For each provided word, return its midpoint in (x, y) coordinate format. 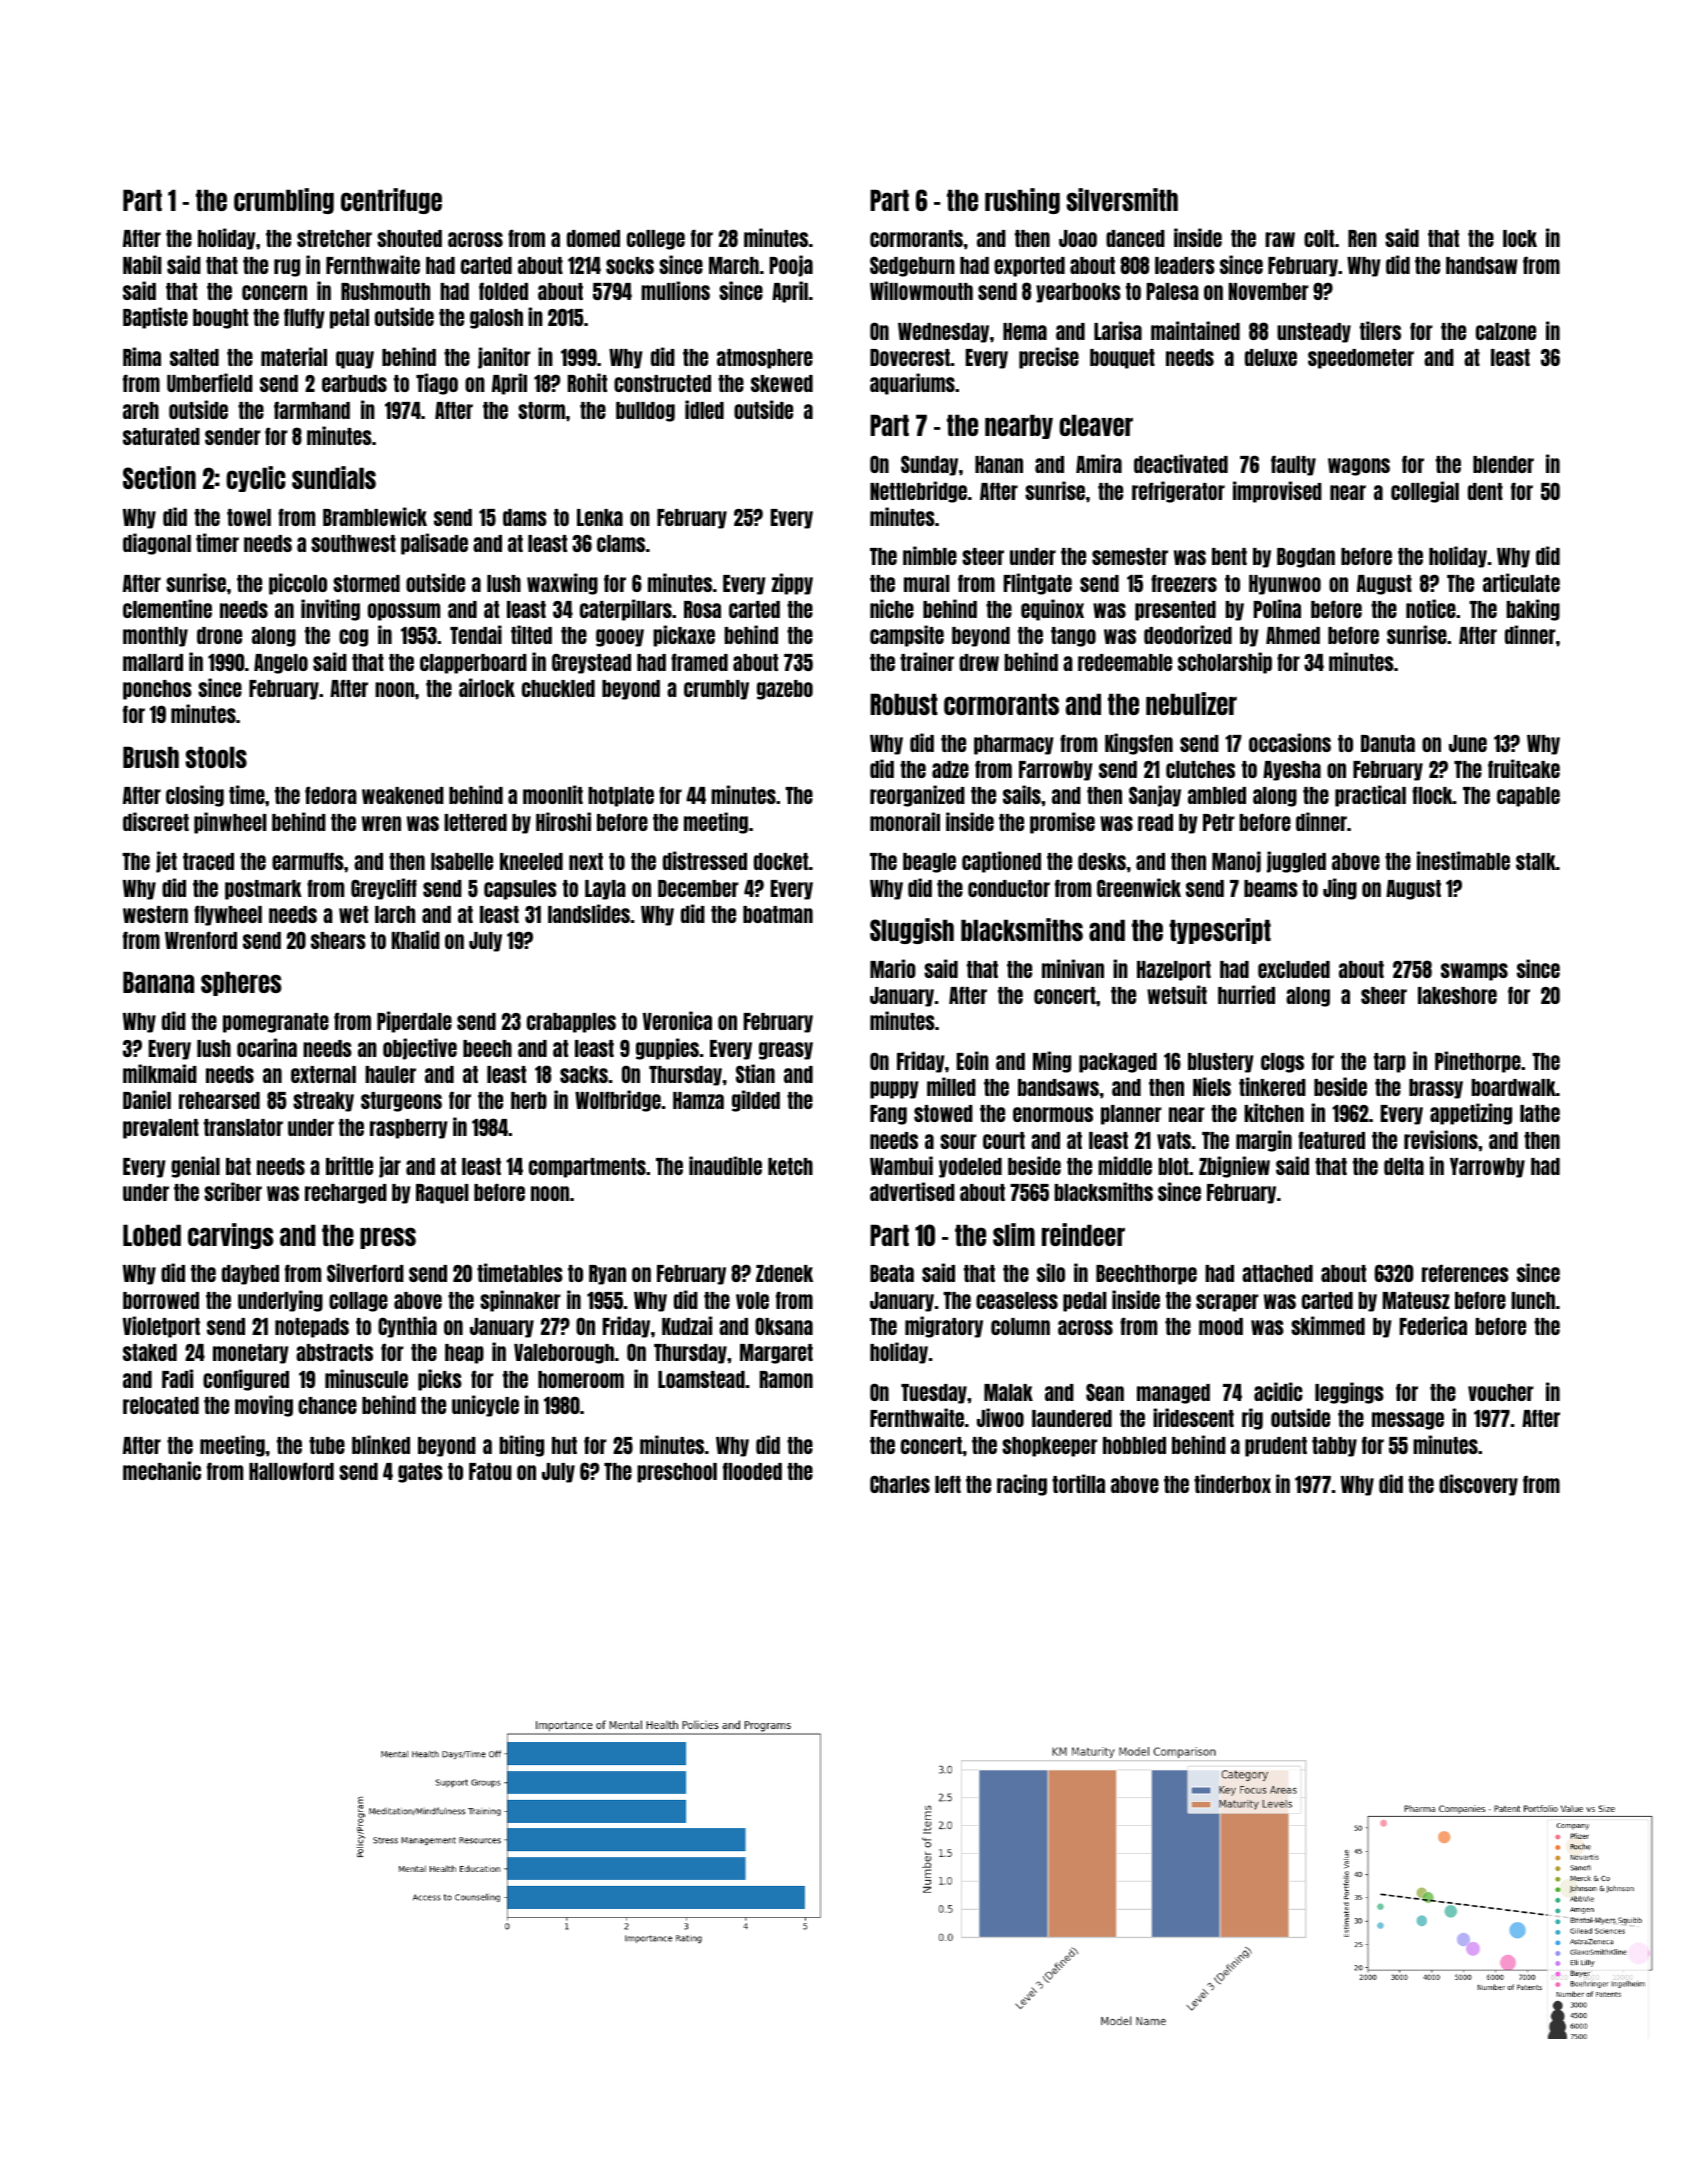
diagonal (157, 544)
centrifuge (391, 201)
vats (1174, 1140)
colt (1319, 238)
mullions (675, 290)
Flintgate (1038, 584)
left (948, 1484)
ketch (790, 1166)
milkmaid (160, 1073)
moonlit (553, 794)
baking (1533, 610)
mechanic (162, 1470)
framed (699, 662)
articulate (1521, 582)
